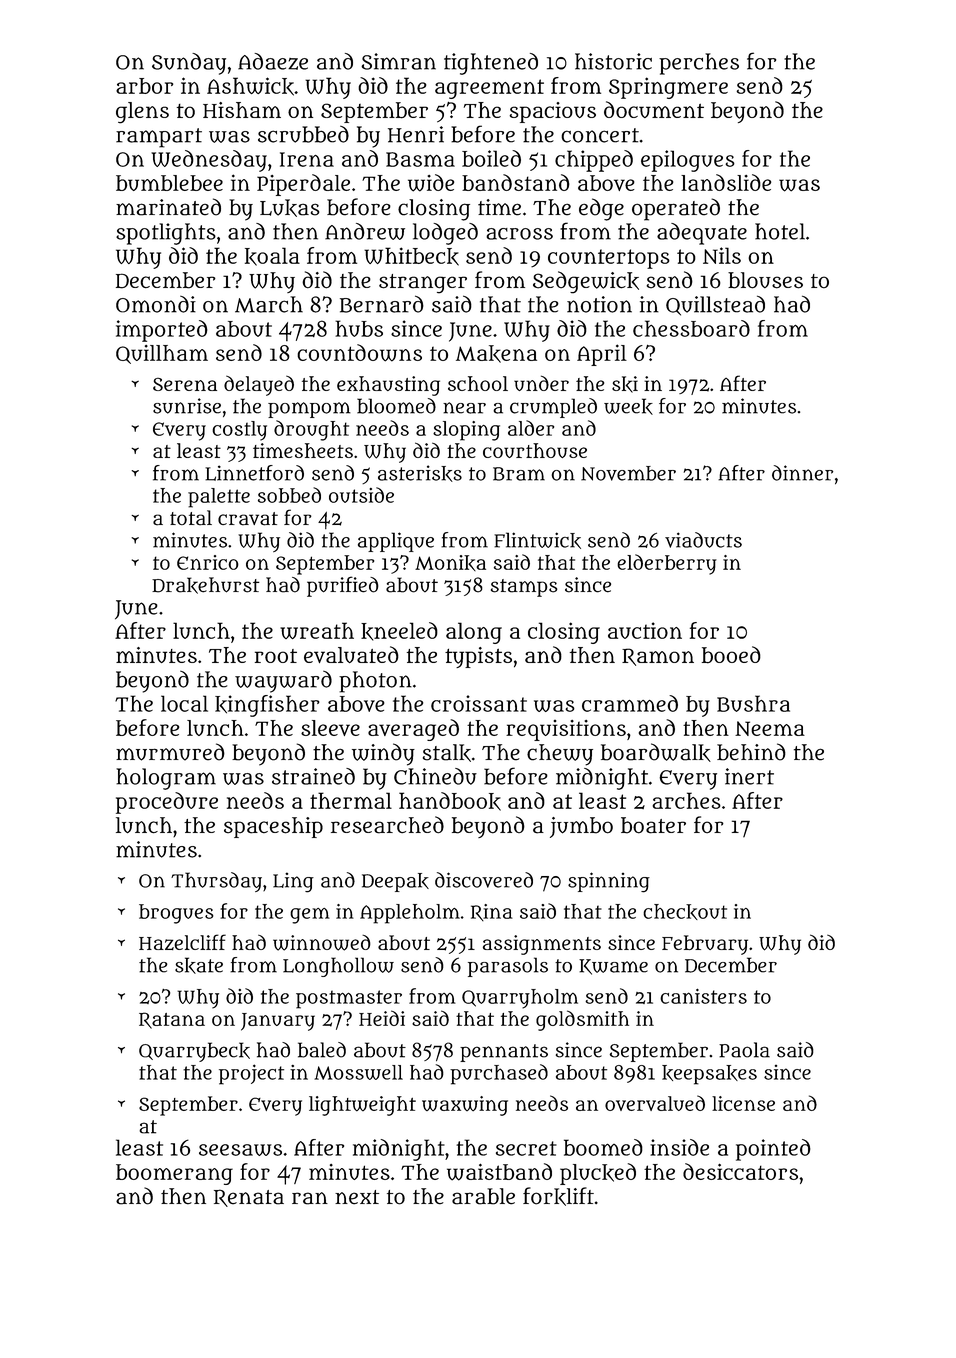 Image resolution: width=956 pixels, height=1358 pixels. I want to click on drought, so click(311, 430).
